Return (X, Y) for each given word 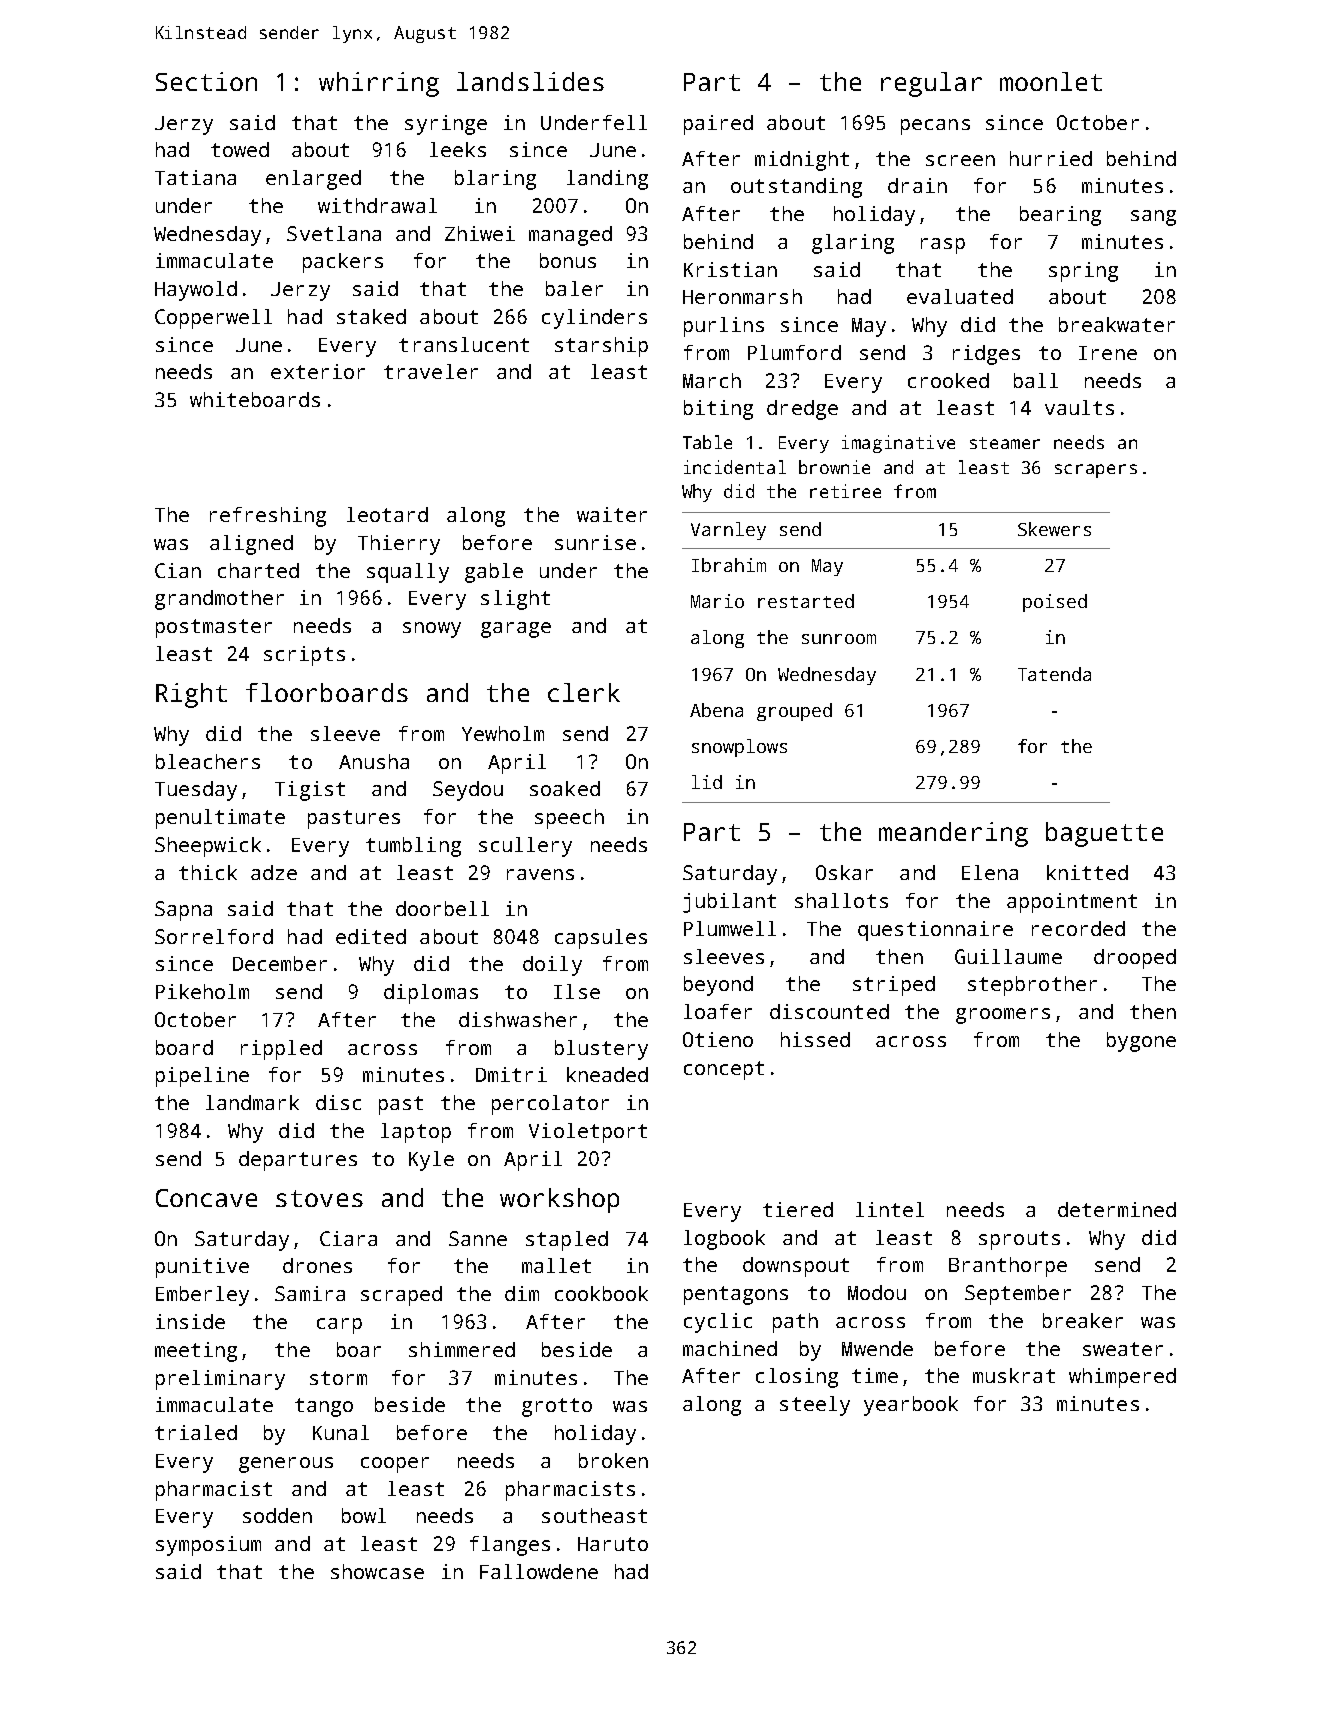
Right (191, 695)
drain (917, 185)
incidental (735, 467)
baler (574, 288)
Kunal (341, 1432)
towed (240, 149)
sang (1153, 218)
